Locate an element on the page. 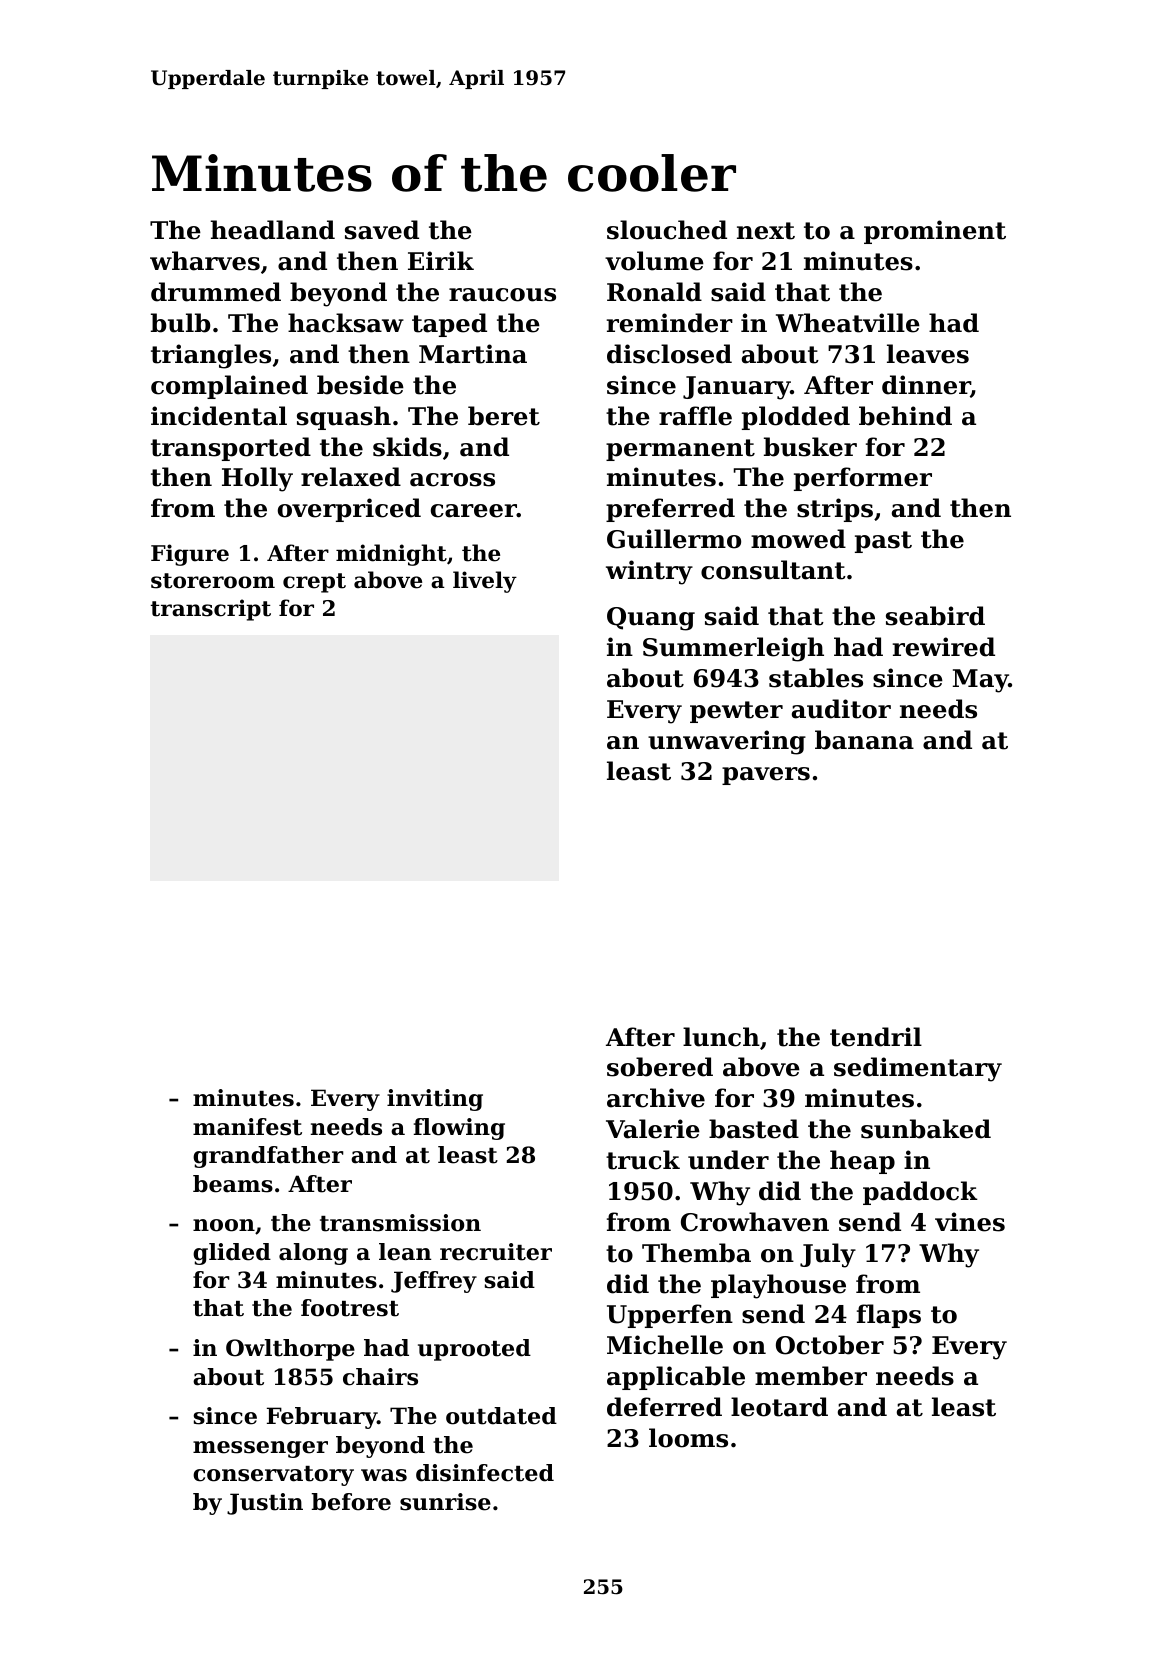 This page has width=1165, height=1654. performer is located at coordinates (863, 479).
